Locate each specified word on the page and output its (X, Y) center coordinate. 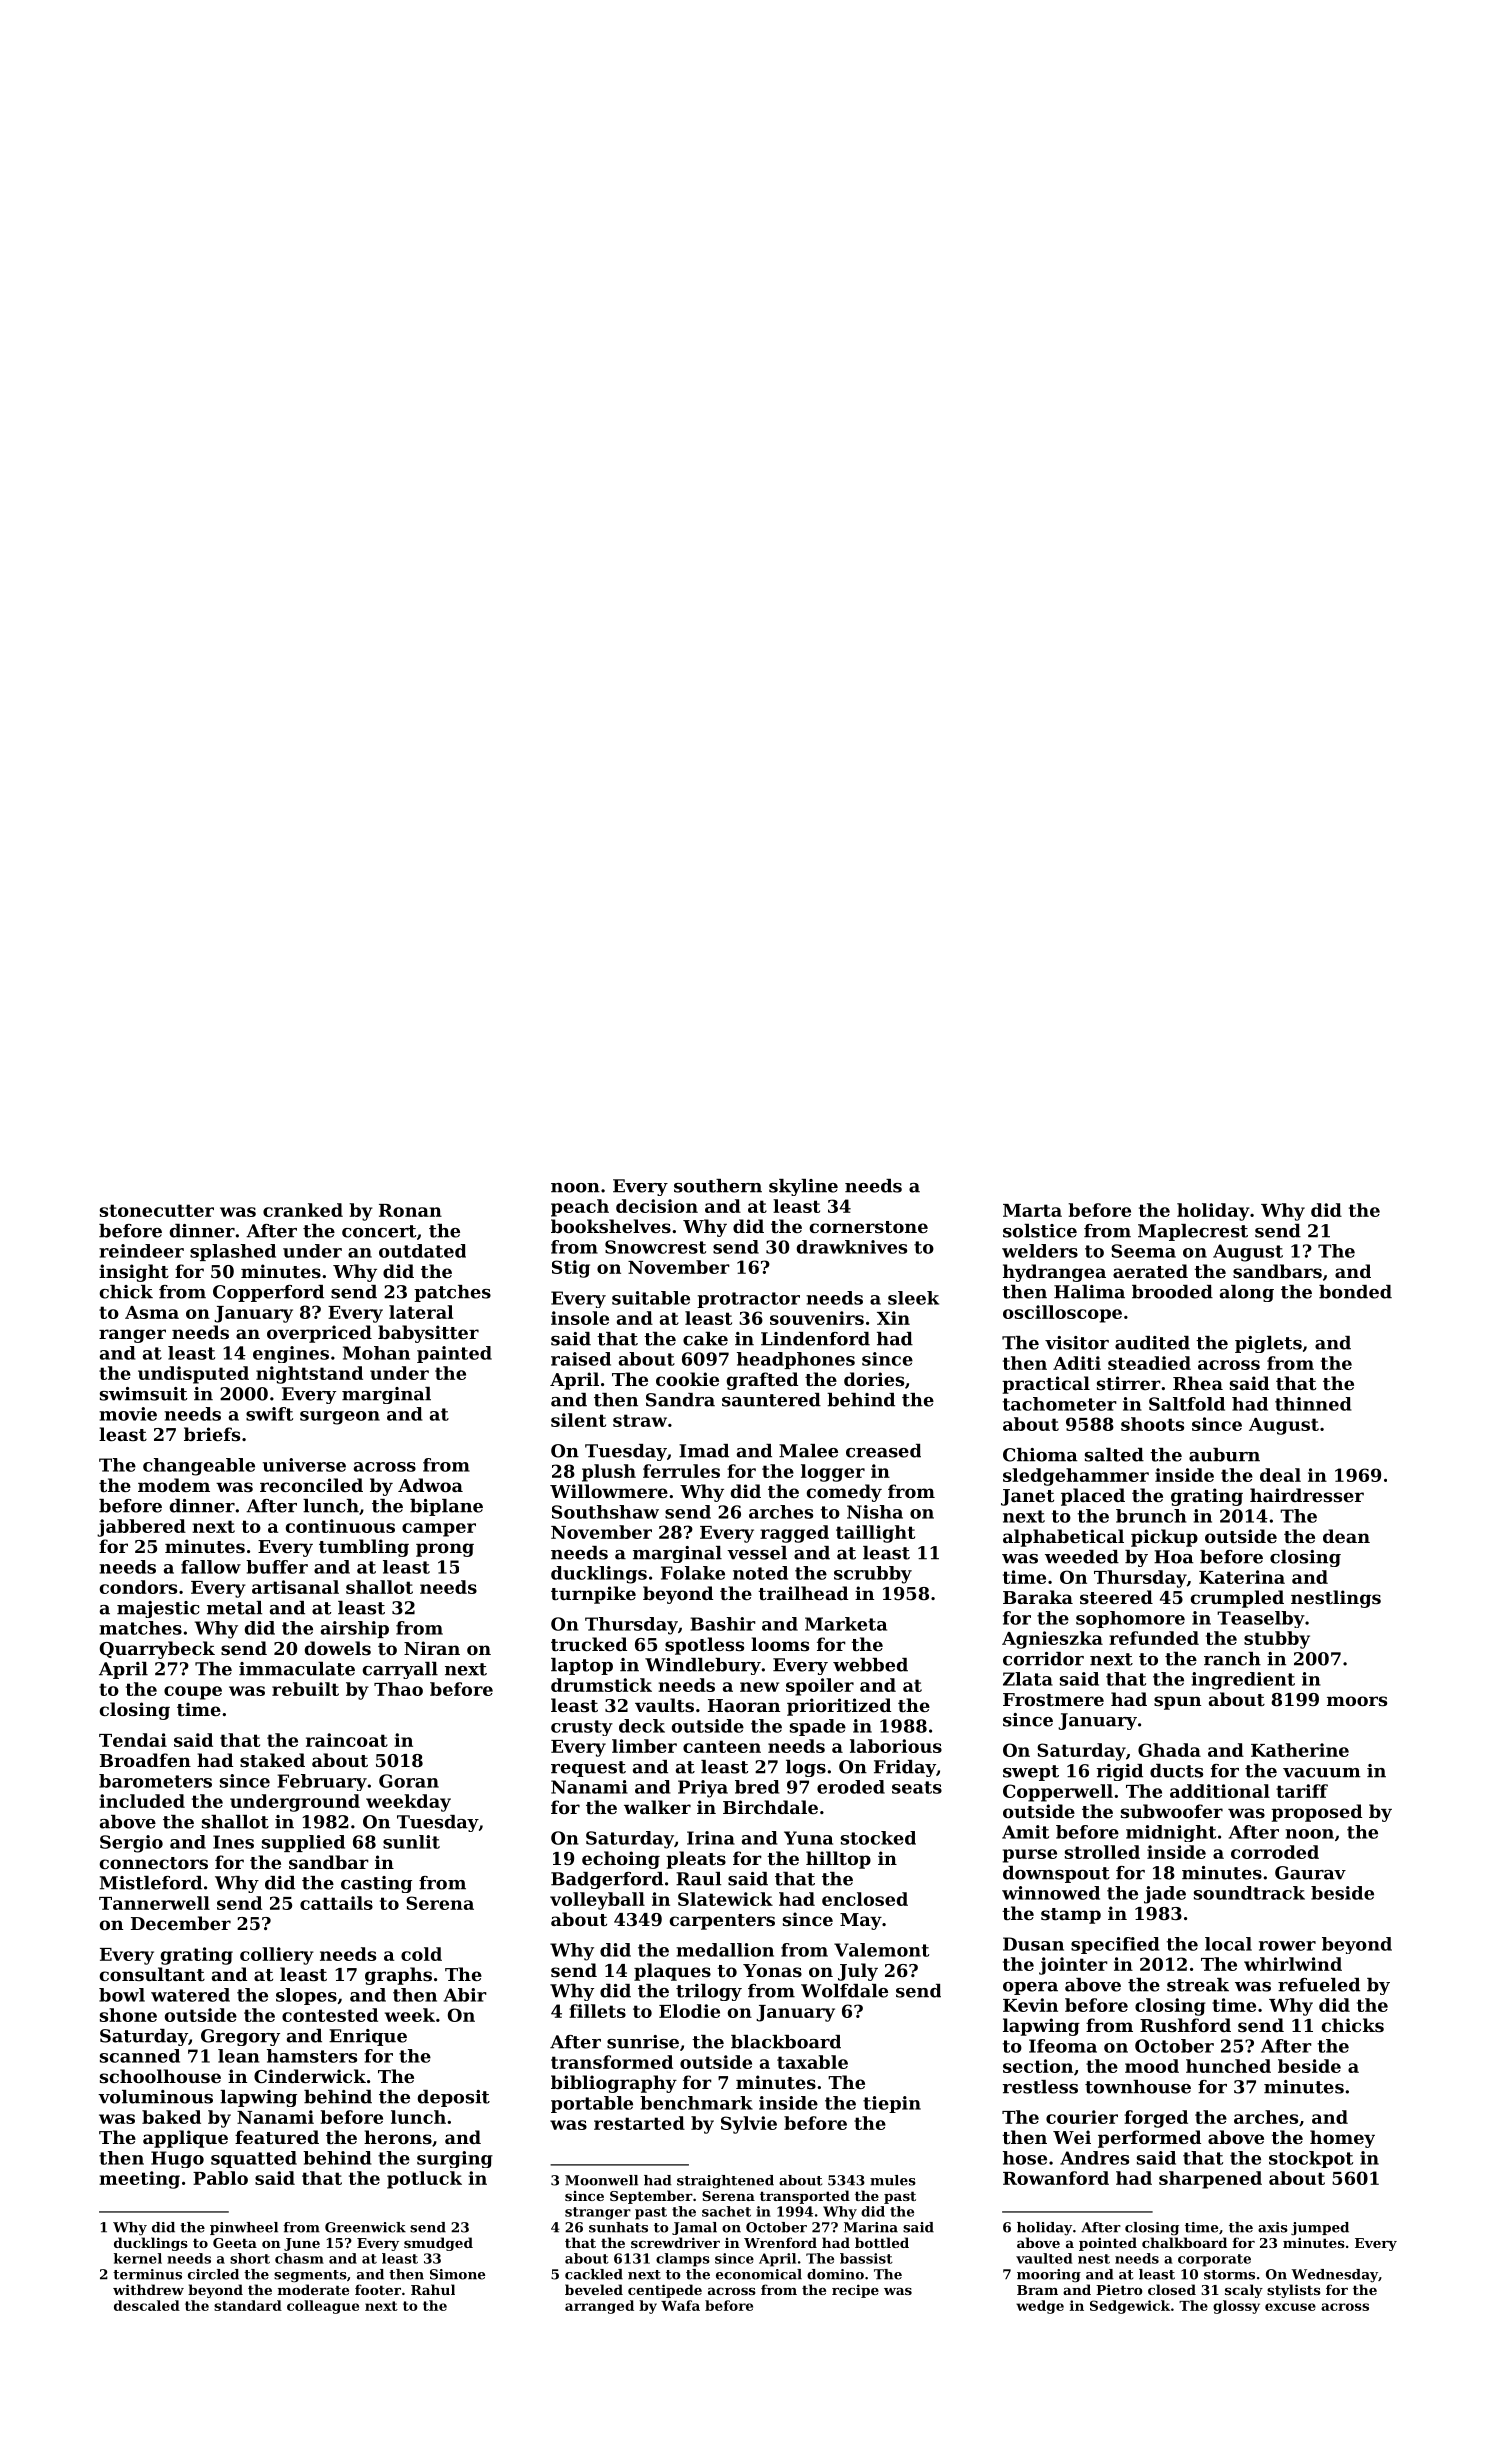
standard (248, 2305)
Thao (398, 1689)
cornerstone (869, 1227)
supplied (303, 1843)
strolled (1102, 1852)
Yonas (772, 1970)
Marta (1032, 1210)
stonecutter (157, 1210)
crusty (582, 1728)
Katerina (1242, 1577)
